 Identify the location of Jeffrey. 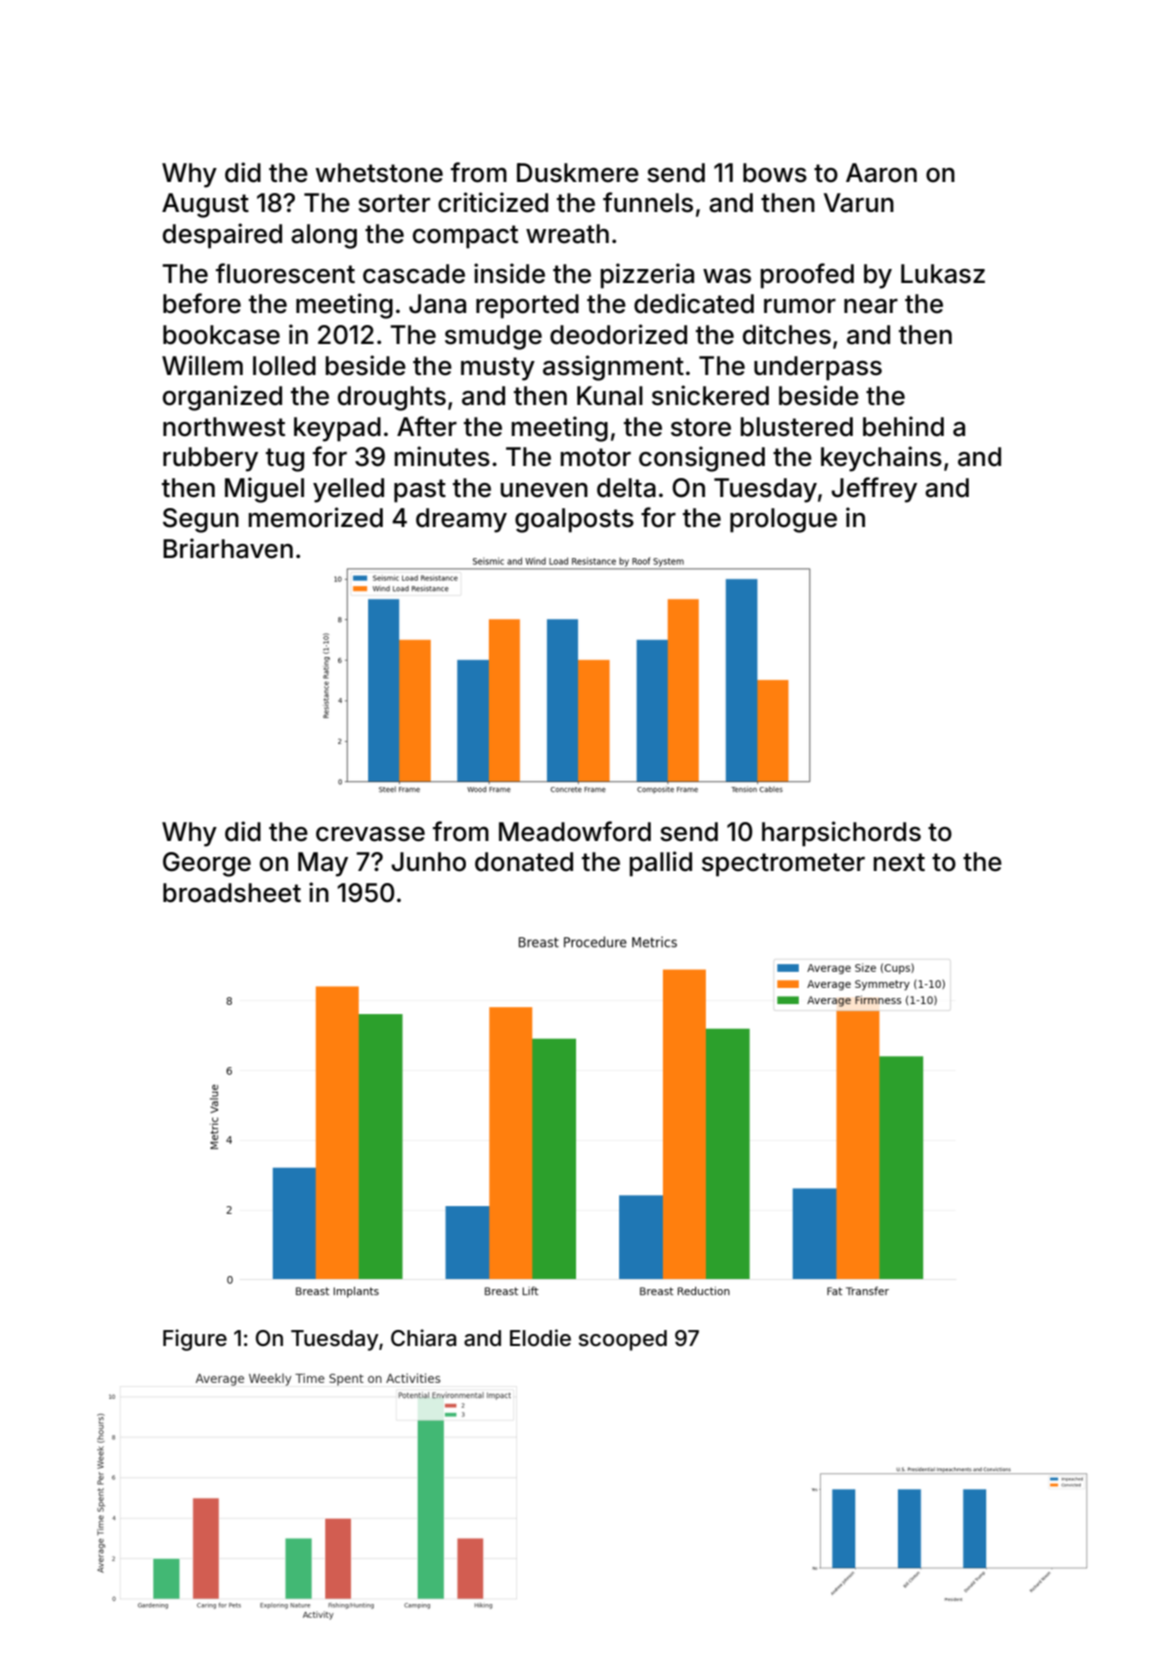
(874, 490).
